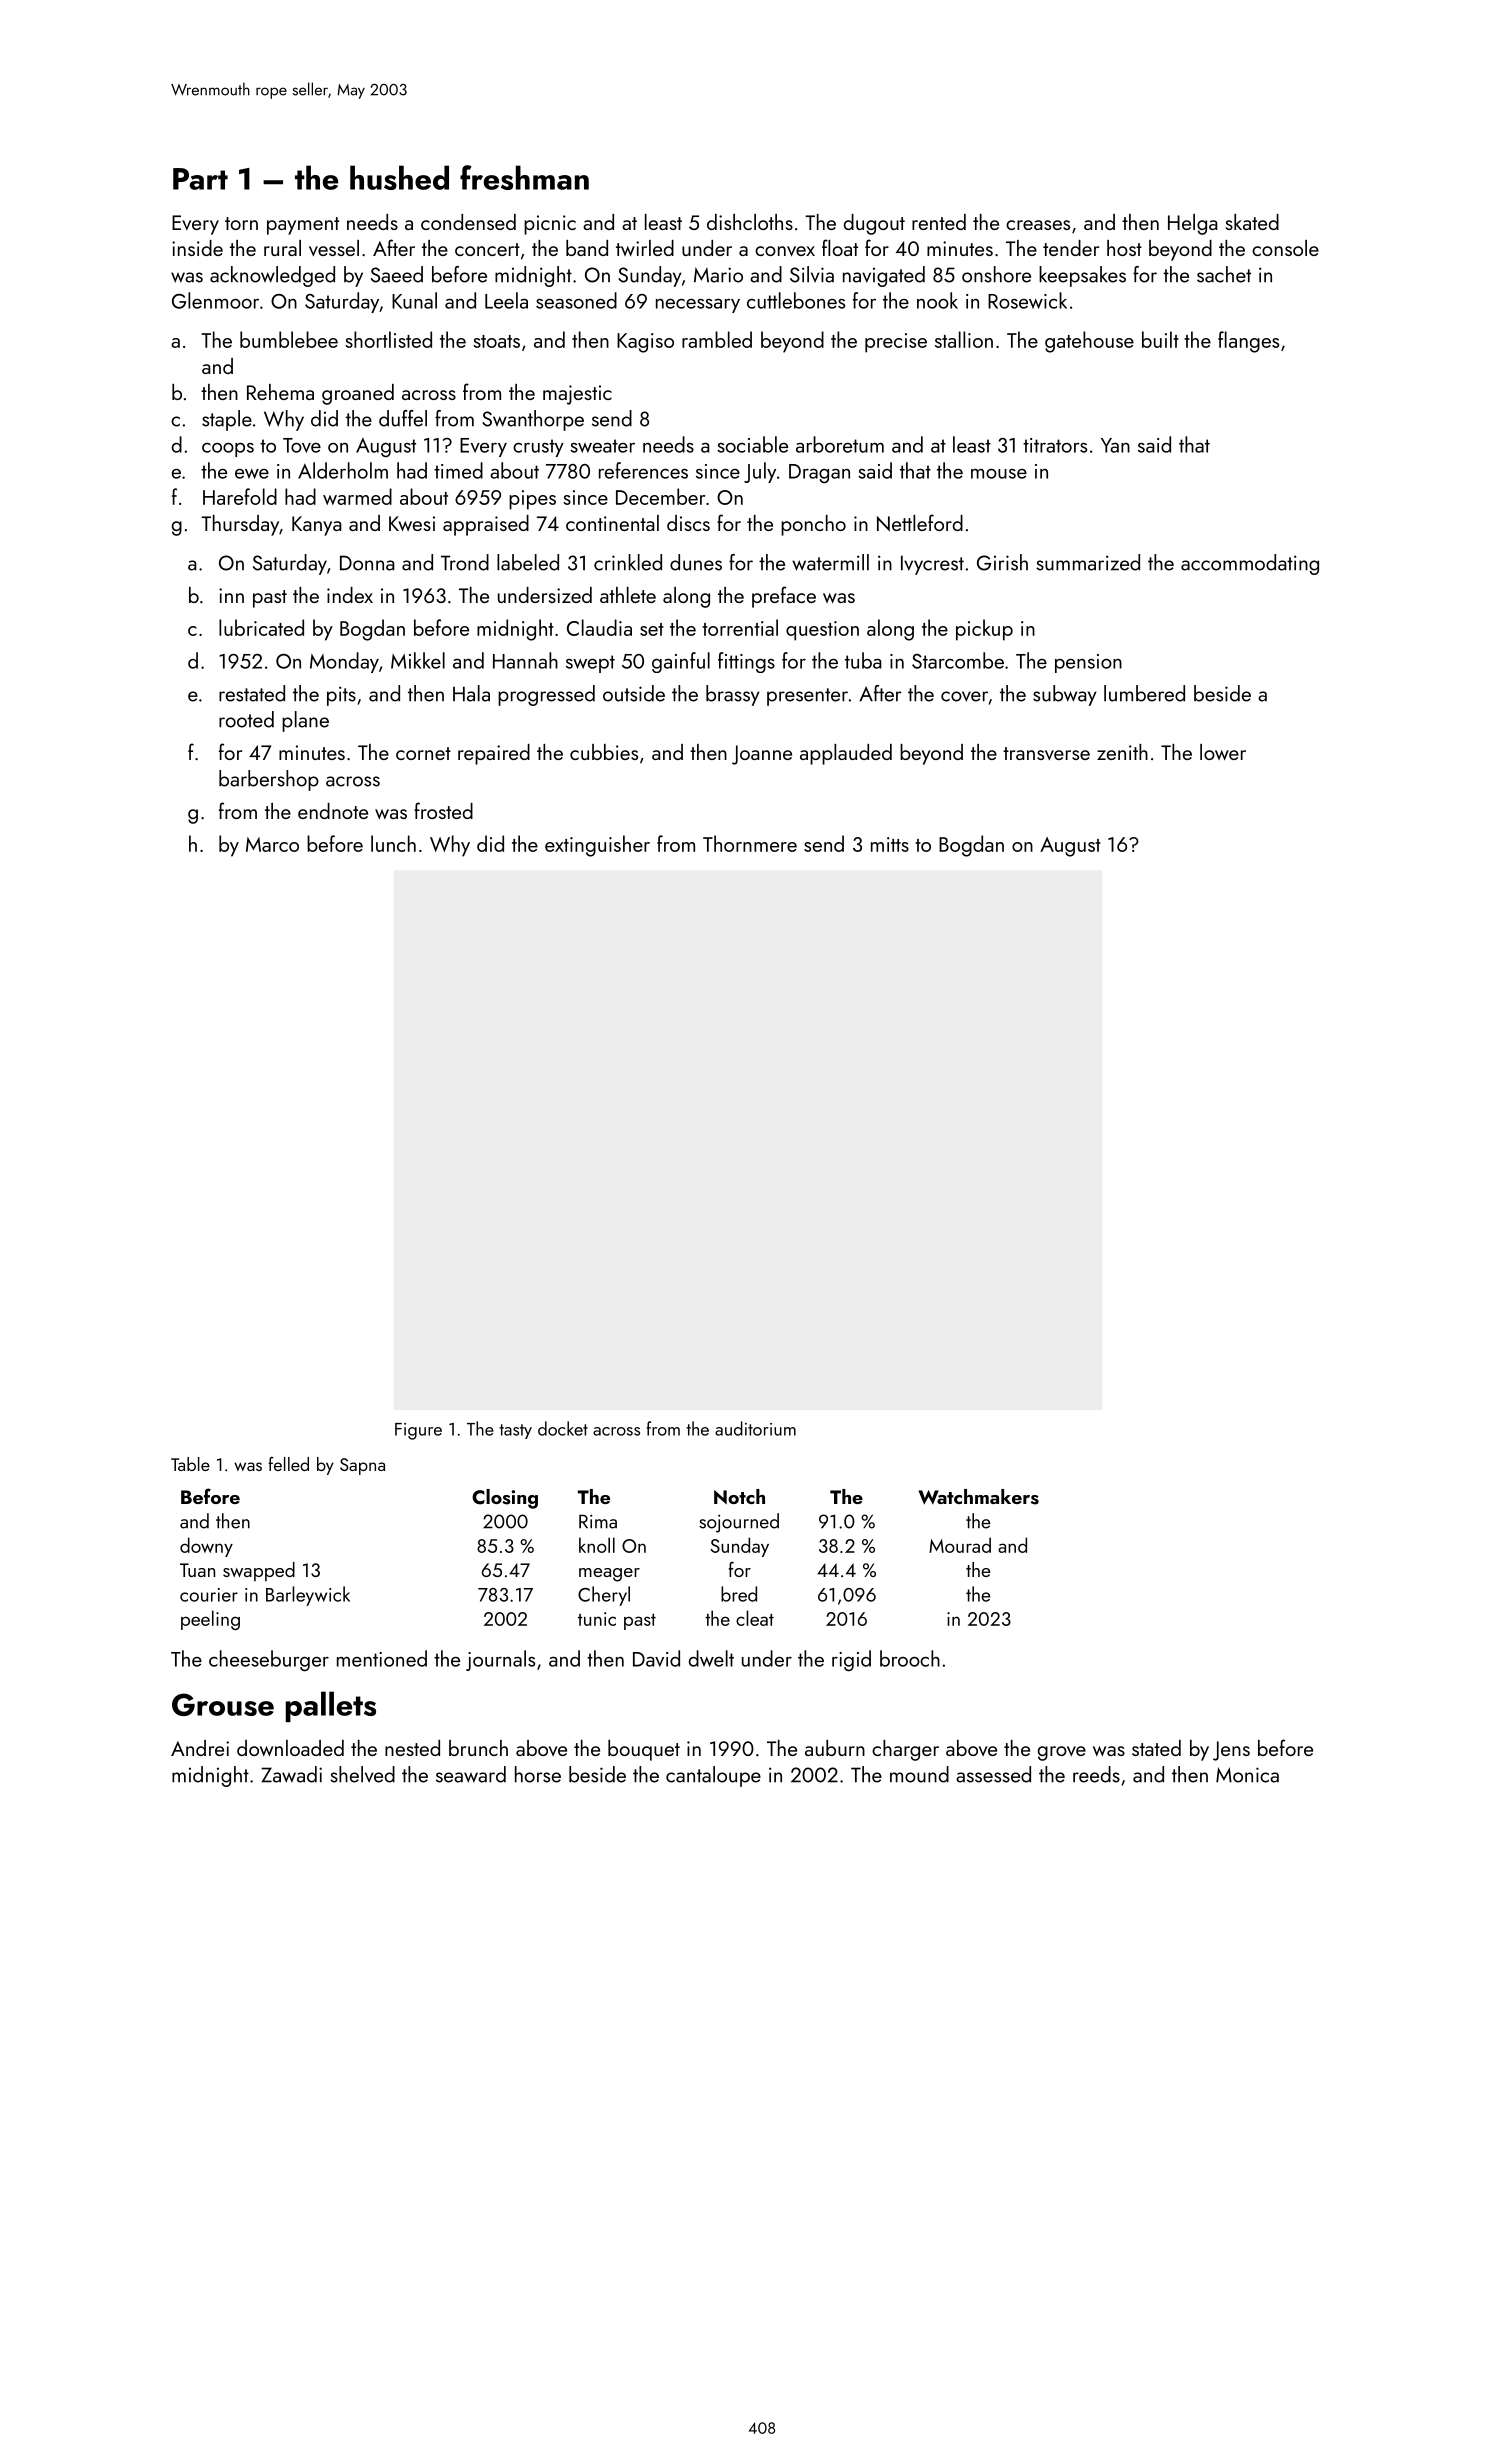 Image resolution: width=1496 pixels, height=2464 pixels. Describe the element at coordinates (1038, 225) in the screenshot. I see `creases` at that location.
